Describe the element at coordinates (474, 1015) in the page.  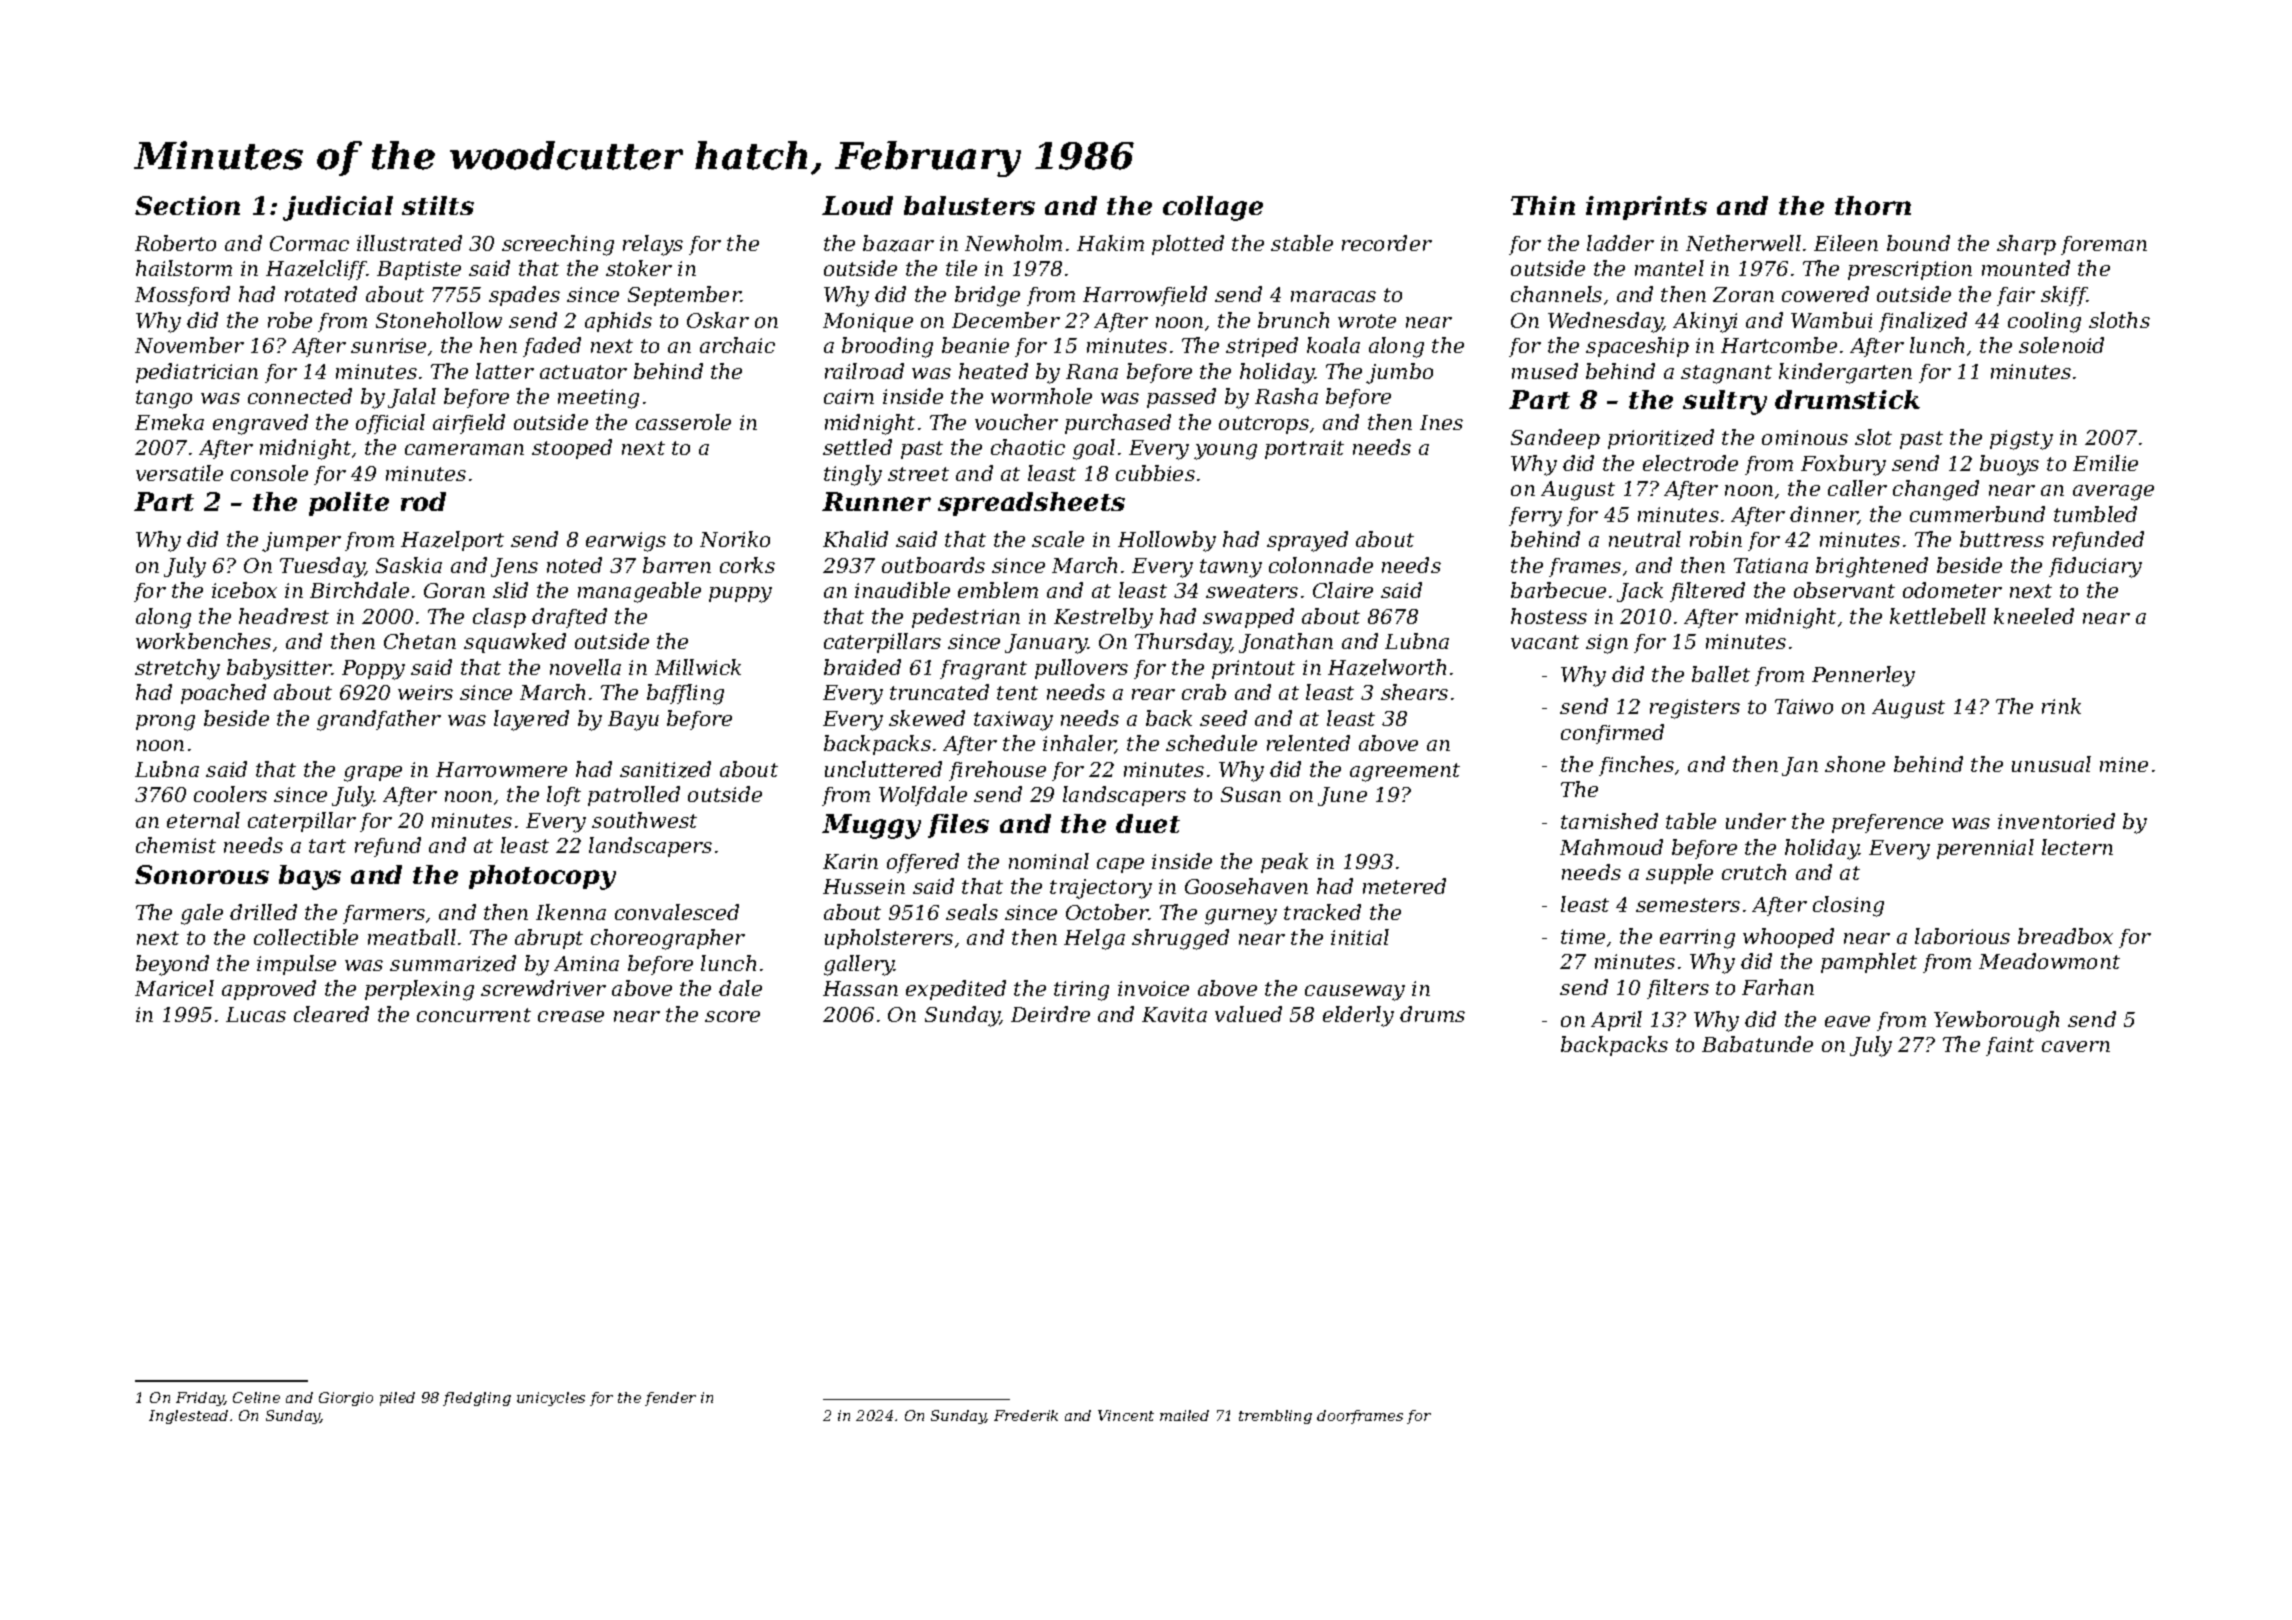
I see `concurrent` at that location.
